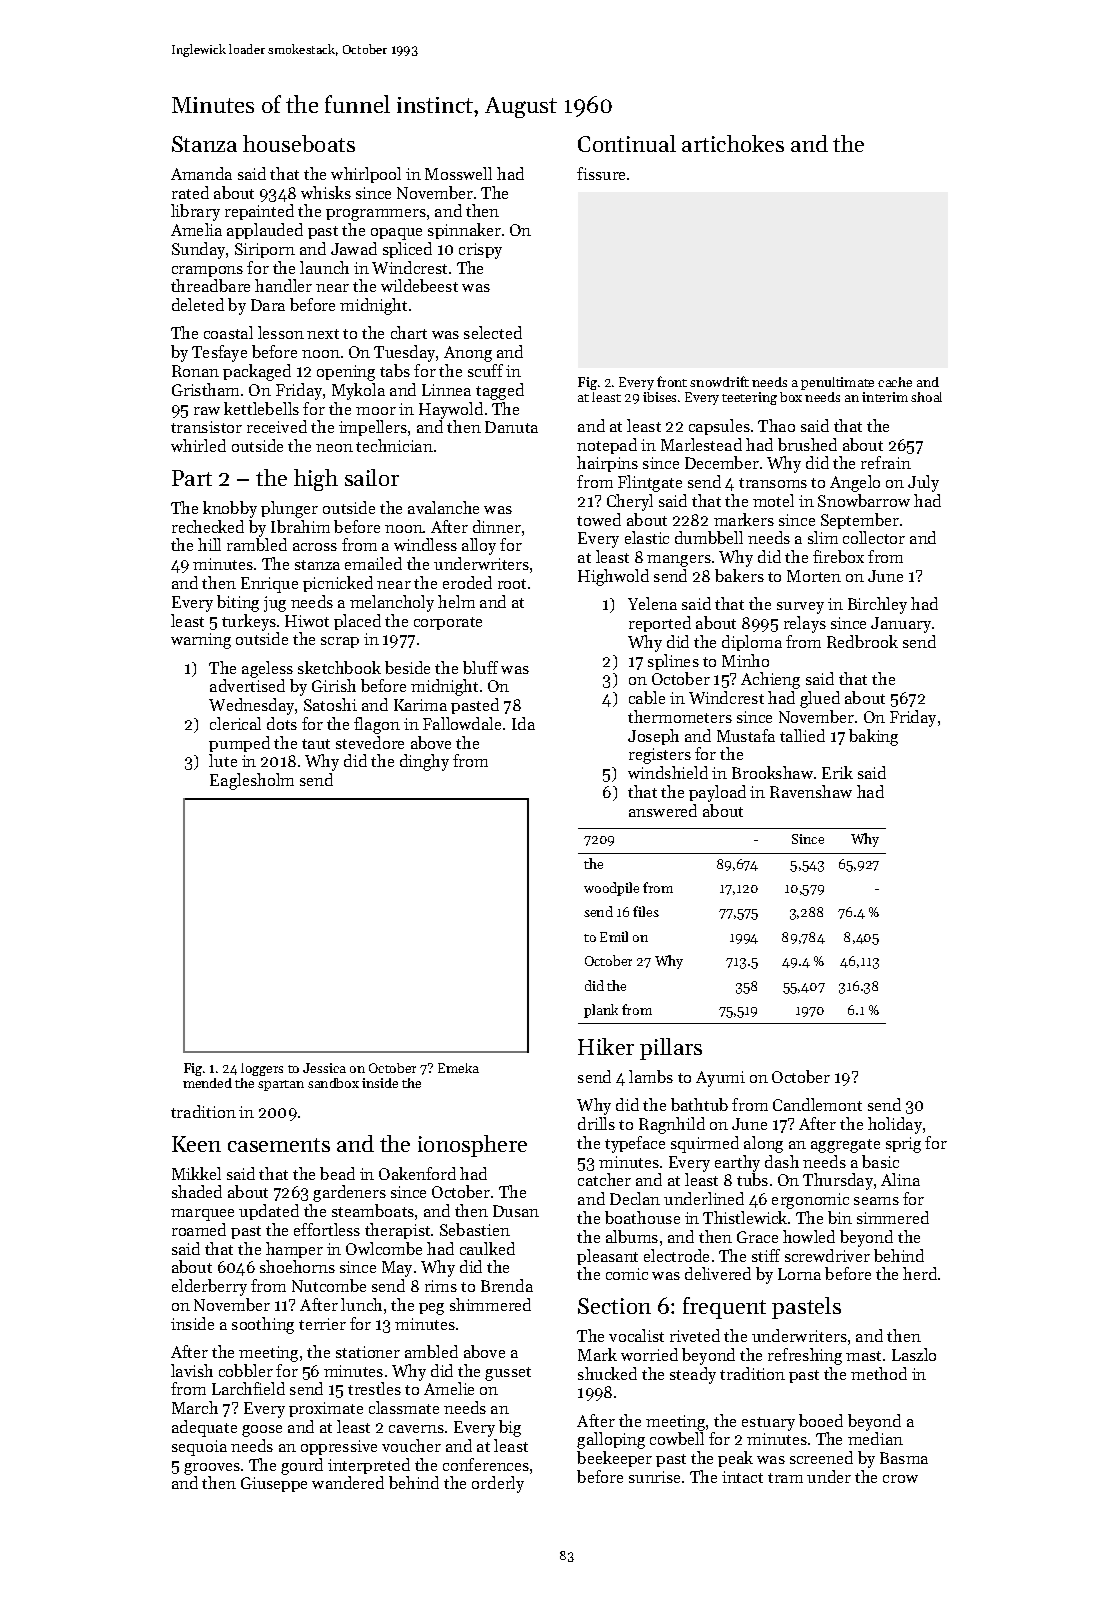 This screenshot has height=1621, width=1119. Describe the element at coordinates (895, 1125) in the screenshot. I see `holiday` at that location.
